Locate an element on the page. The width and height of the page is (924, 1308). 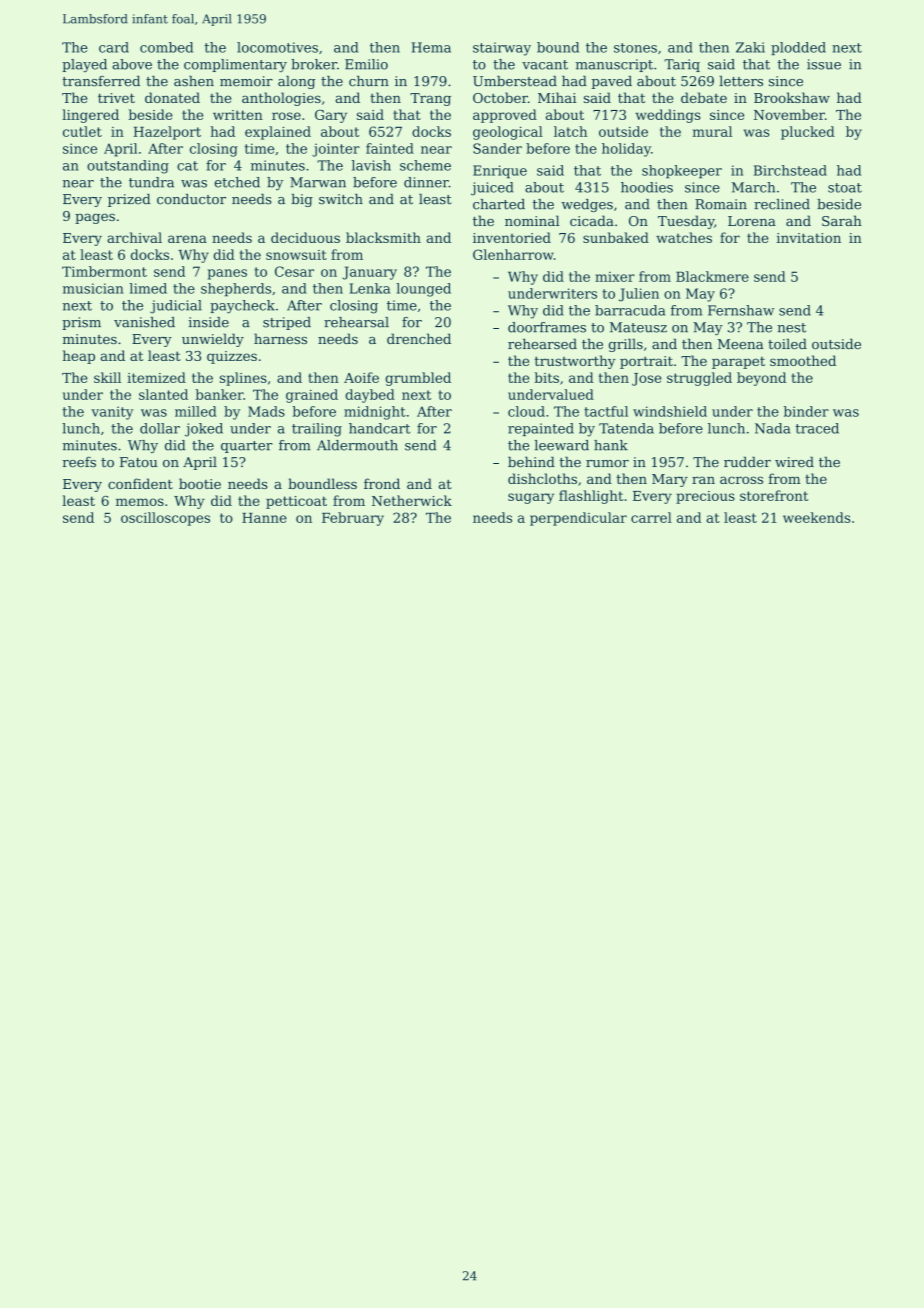
Hanne is located at coordinates (264, 518).
